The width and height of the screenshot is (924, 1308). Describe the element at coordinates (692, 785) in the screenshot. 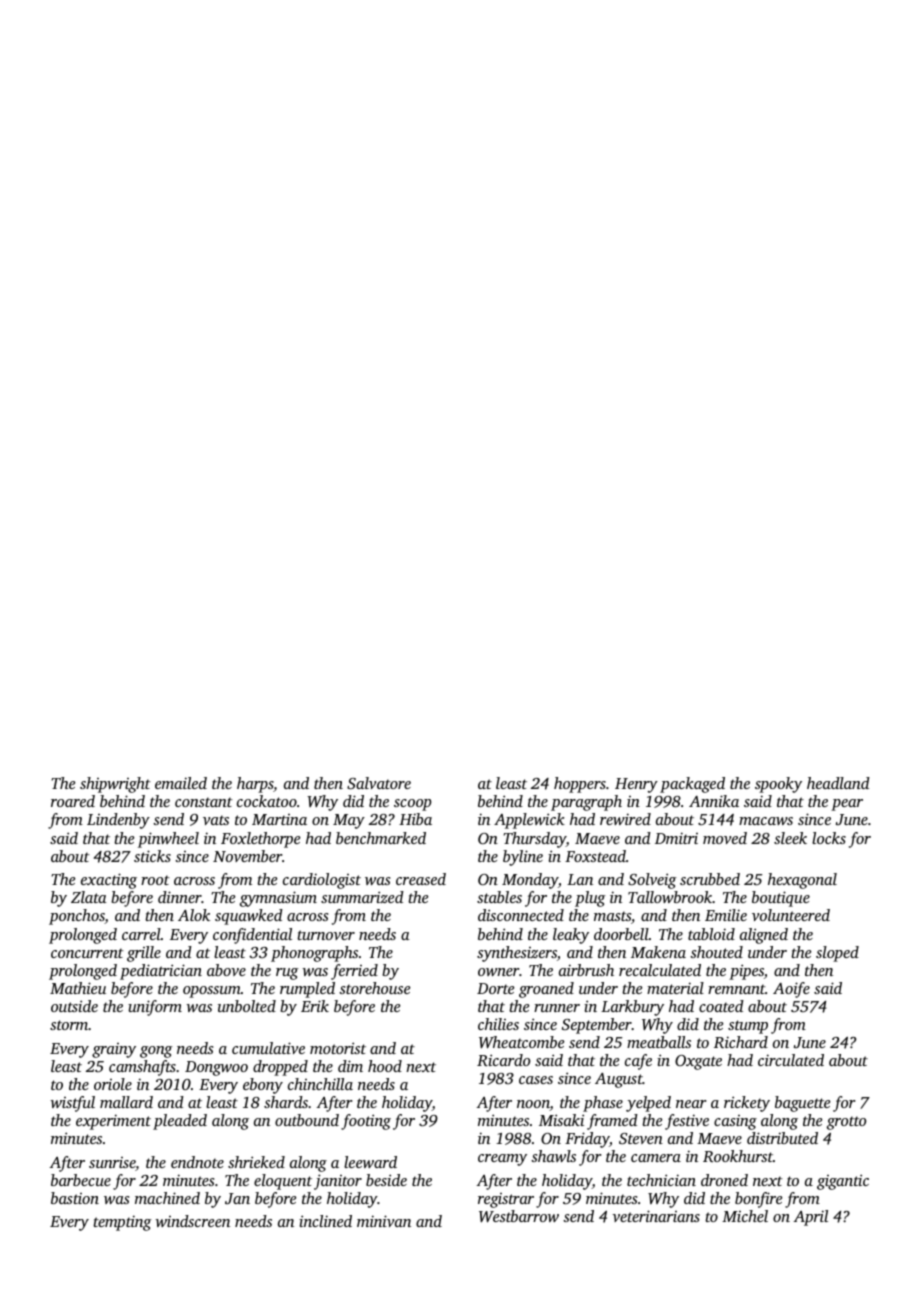

I see `packaged` at that location.
